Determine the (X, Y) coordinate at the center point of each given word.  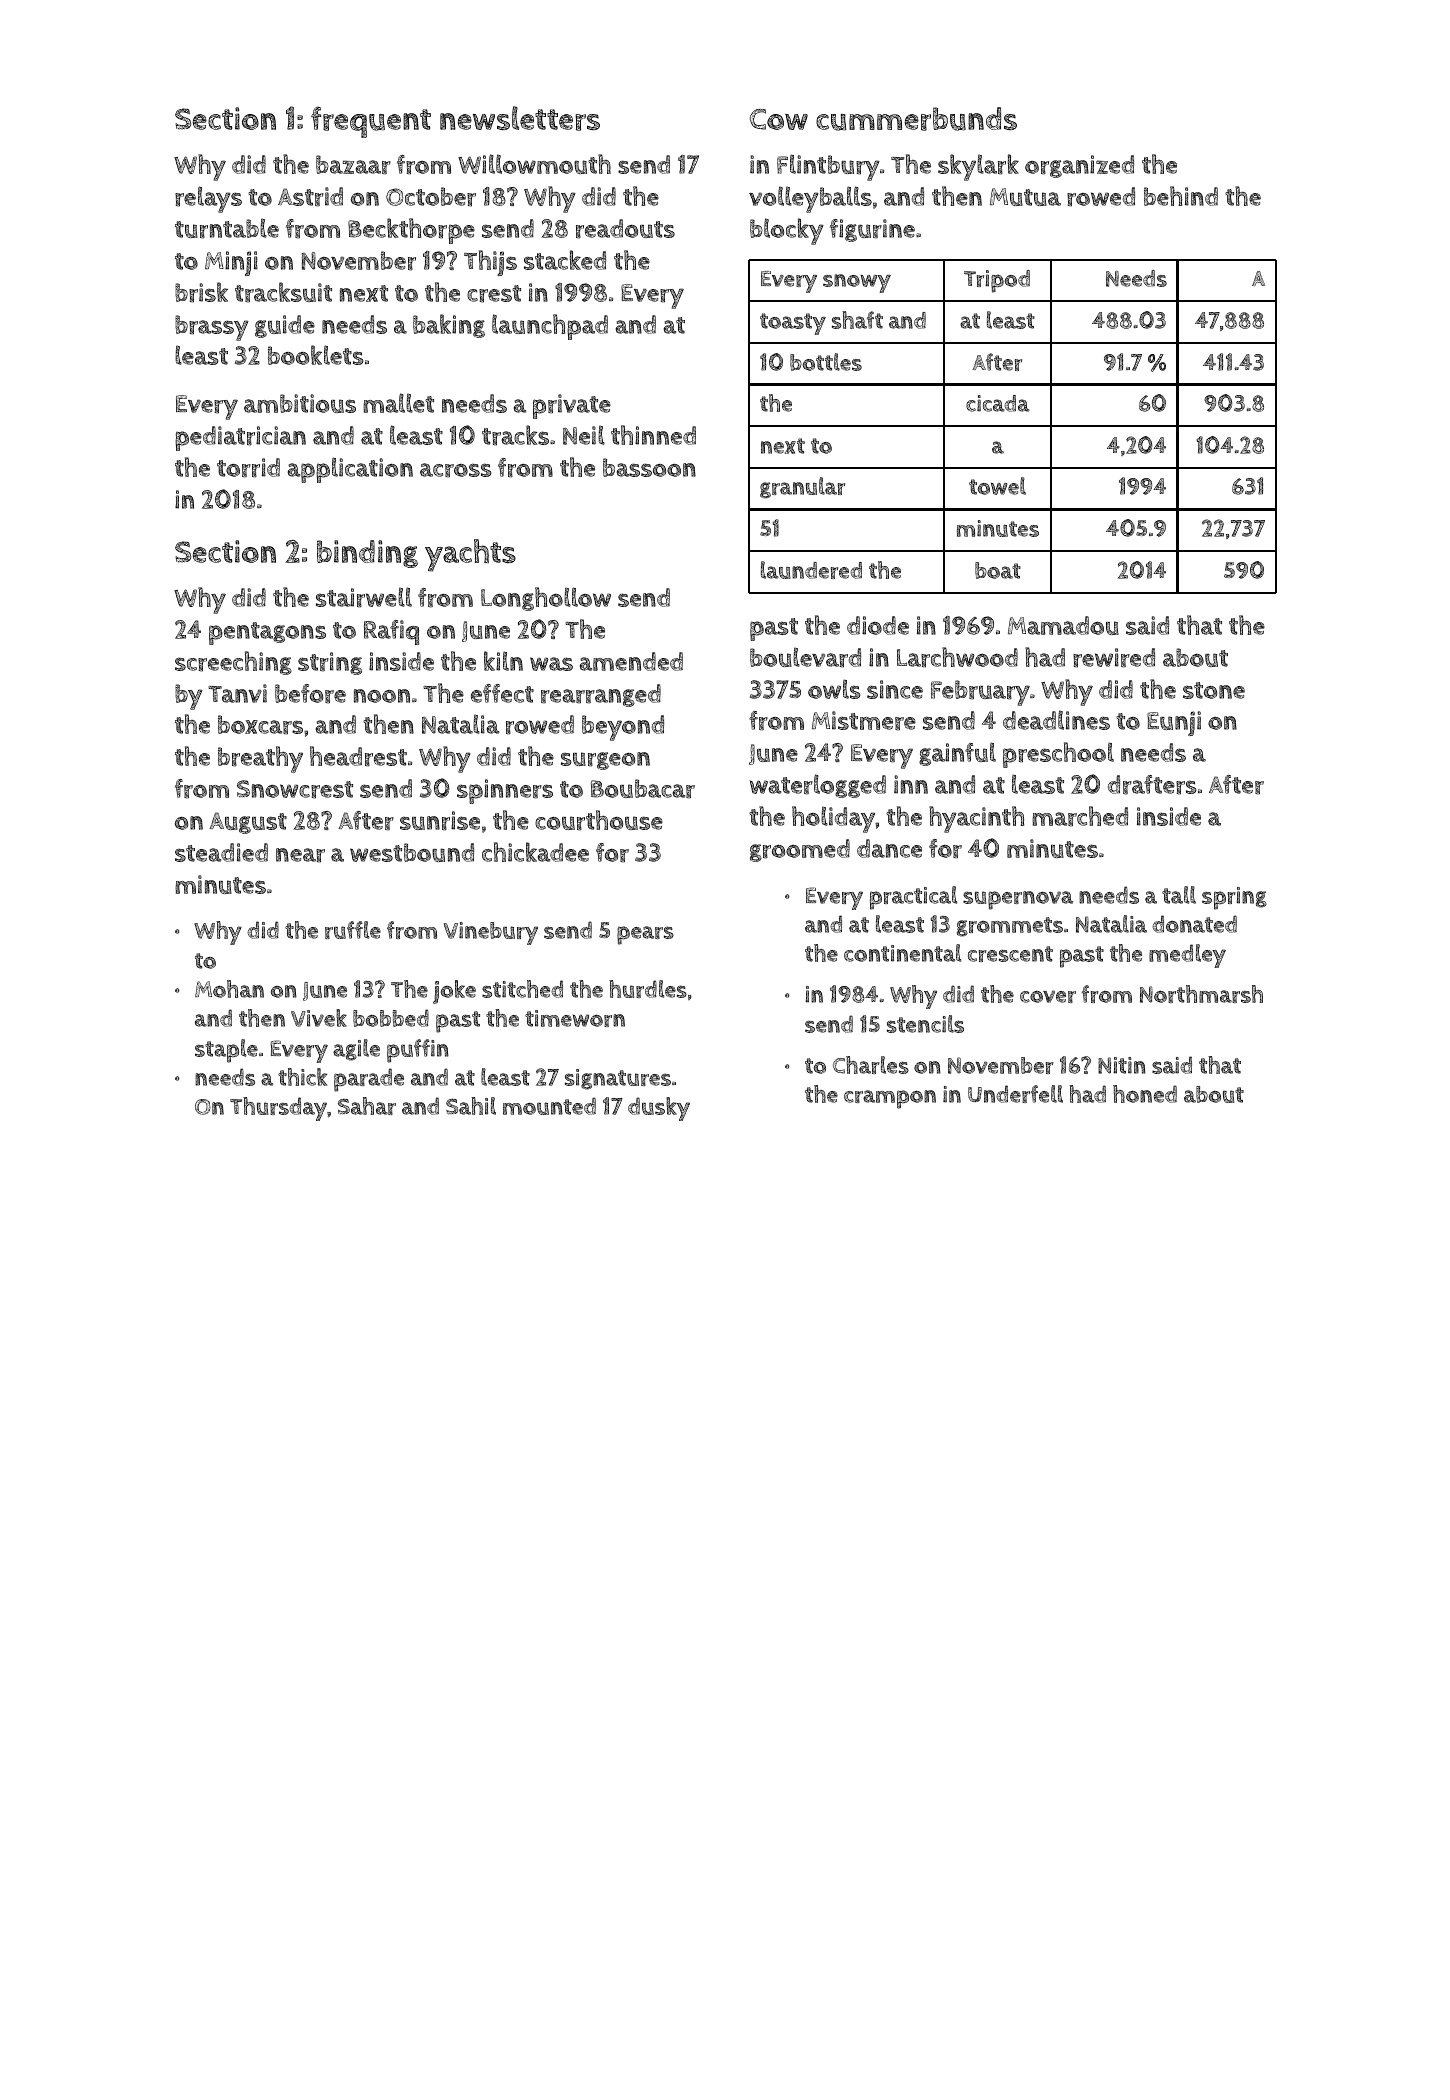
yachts (470, 555)
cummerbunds (916, 119)
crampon (890, 1099)
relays (208, 199)
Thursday (278, 1109)
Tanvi (237, 693)
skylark (978, 167)
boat (998, 570)
